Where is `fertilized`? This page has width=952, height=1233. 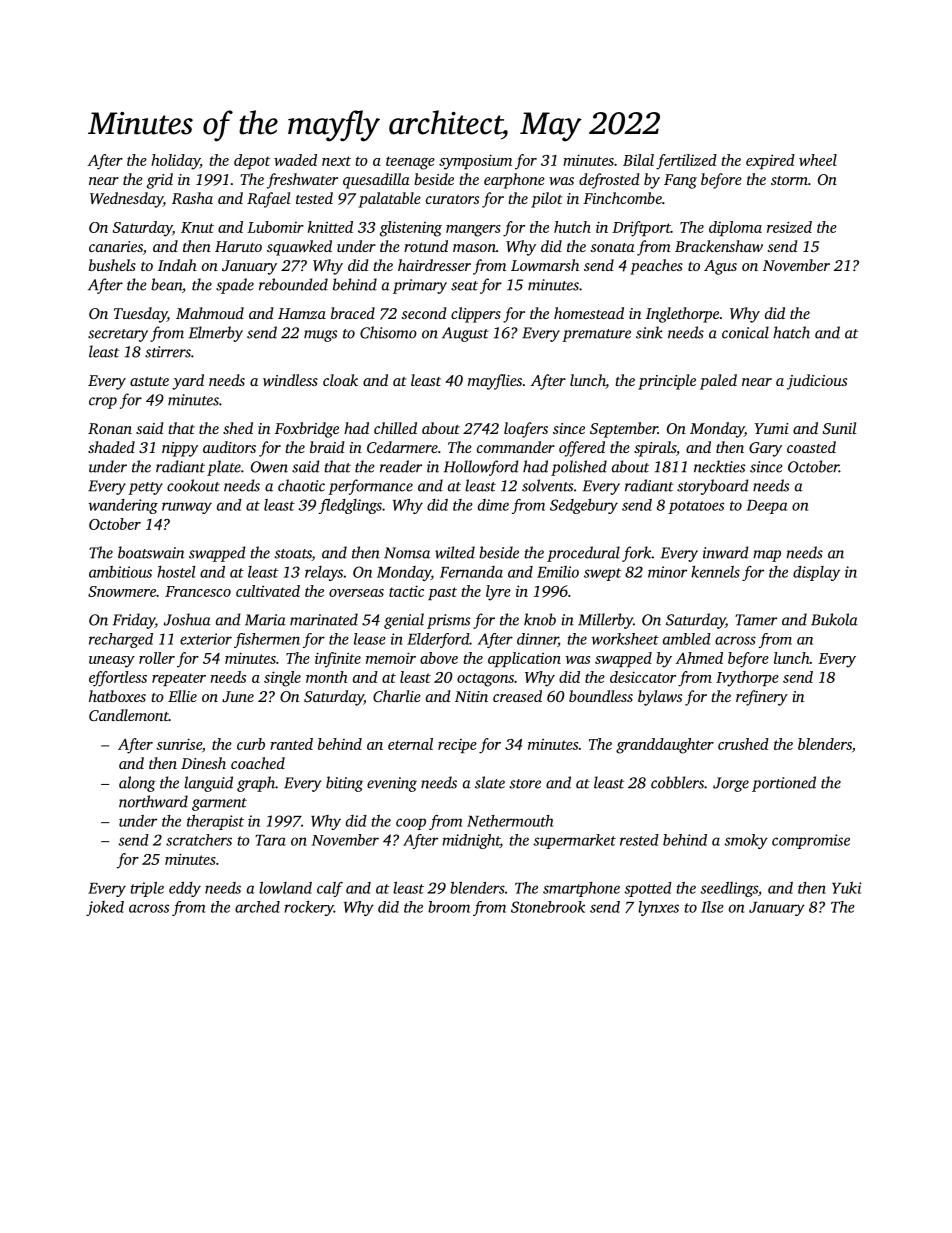 fertilized is located at coordinates (686, 162).
